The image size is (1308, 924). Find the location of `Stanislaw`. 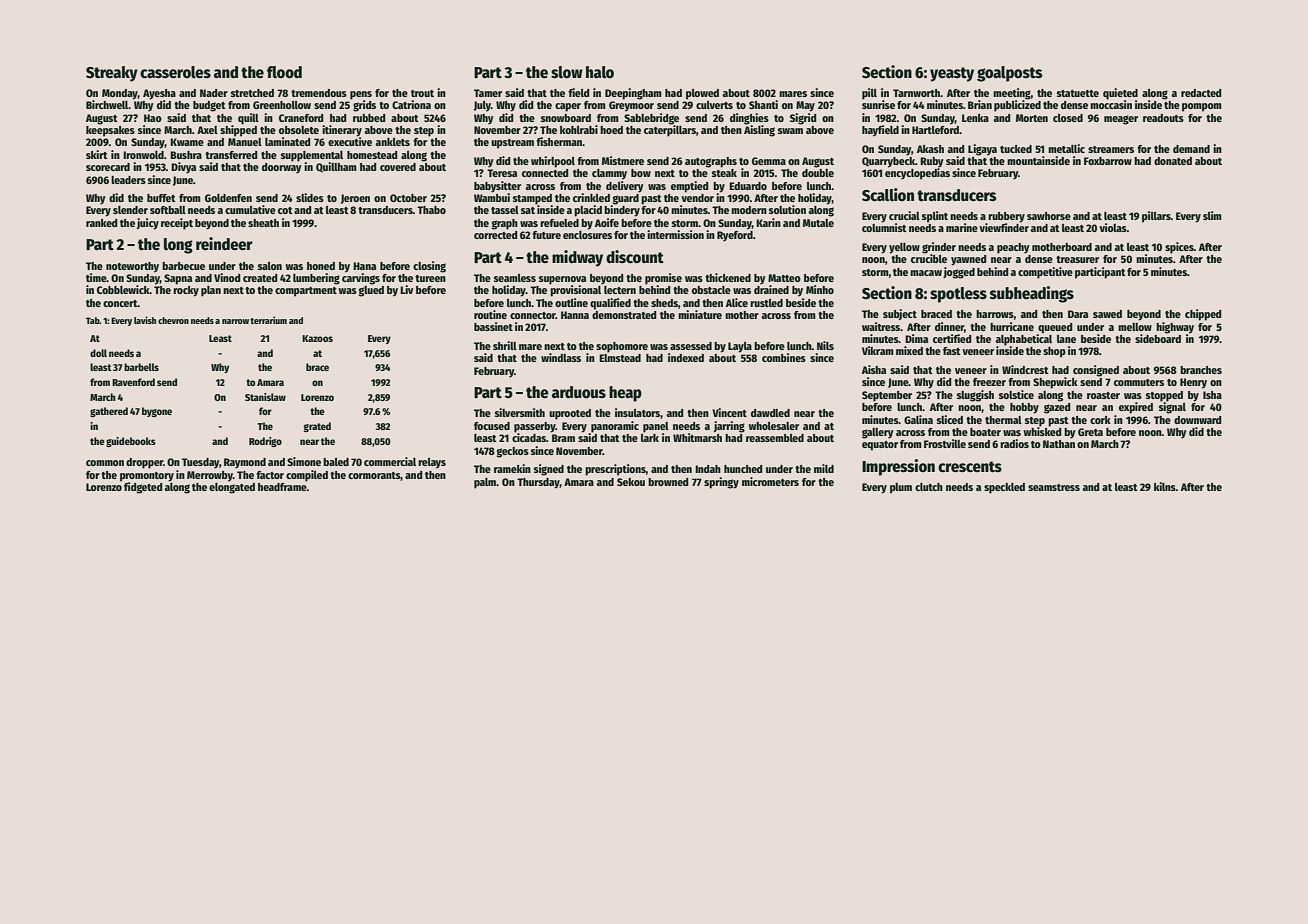

Stanislaw is located at coordinates (265, 397).
